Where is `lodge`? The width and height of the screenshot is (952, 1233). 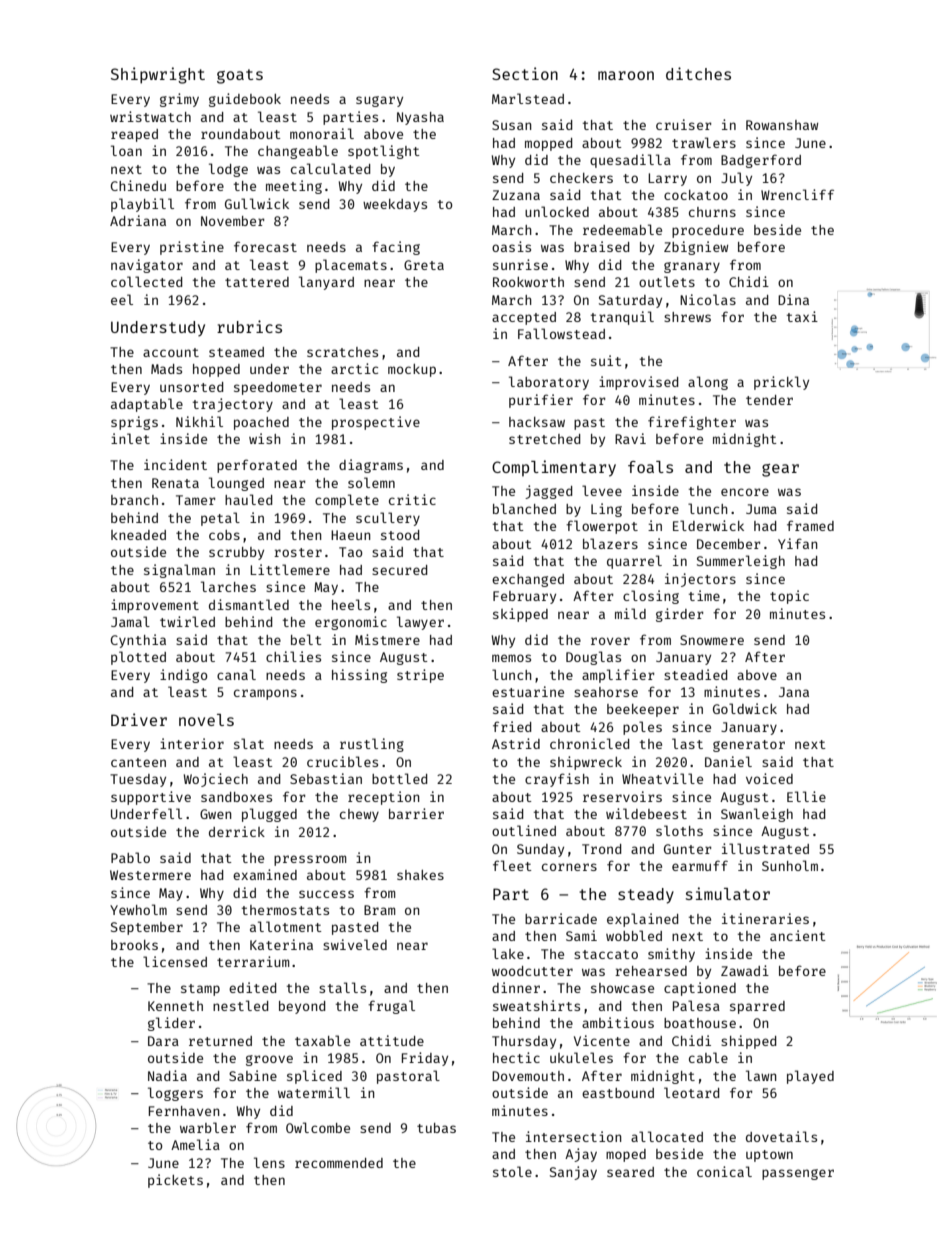 lodge is located at coordinates (228, 170).
